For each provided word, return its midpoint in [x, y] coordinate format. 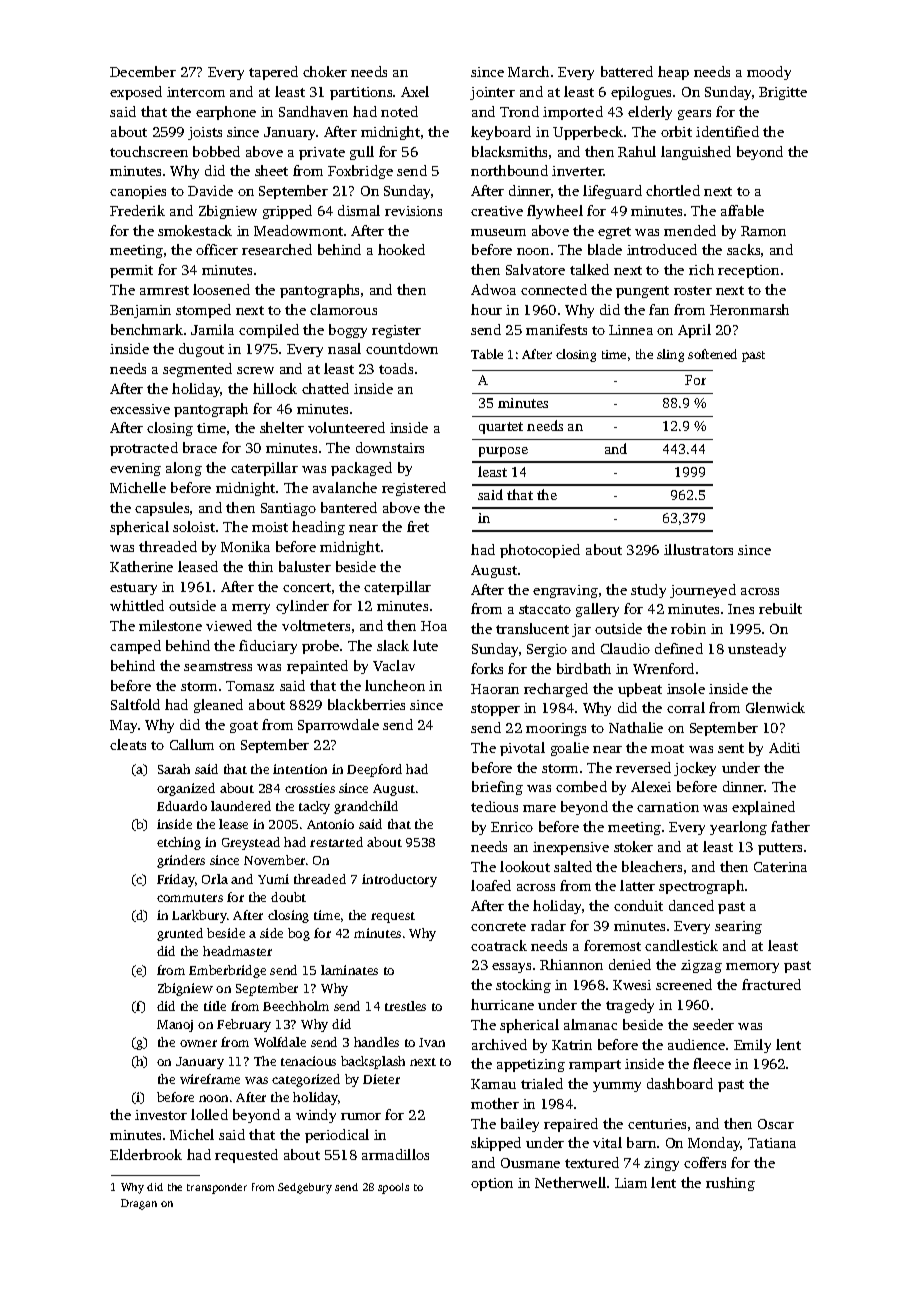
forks [487, 668]
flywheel [555, 212]
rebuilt [780, 608]
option [492, 1184]
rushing [730, 1184]
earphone [226, 113]
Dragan [139, 1204]
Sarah [174, 769]
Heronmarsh [749, 309]
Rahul [637, 151]
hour [486, 309]
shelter [282, 427]
